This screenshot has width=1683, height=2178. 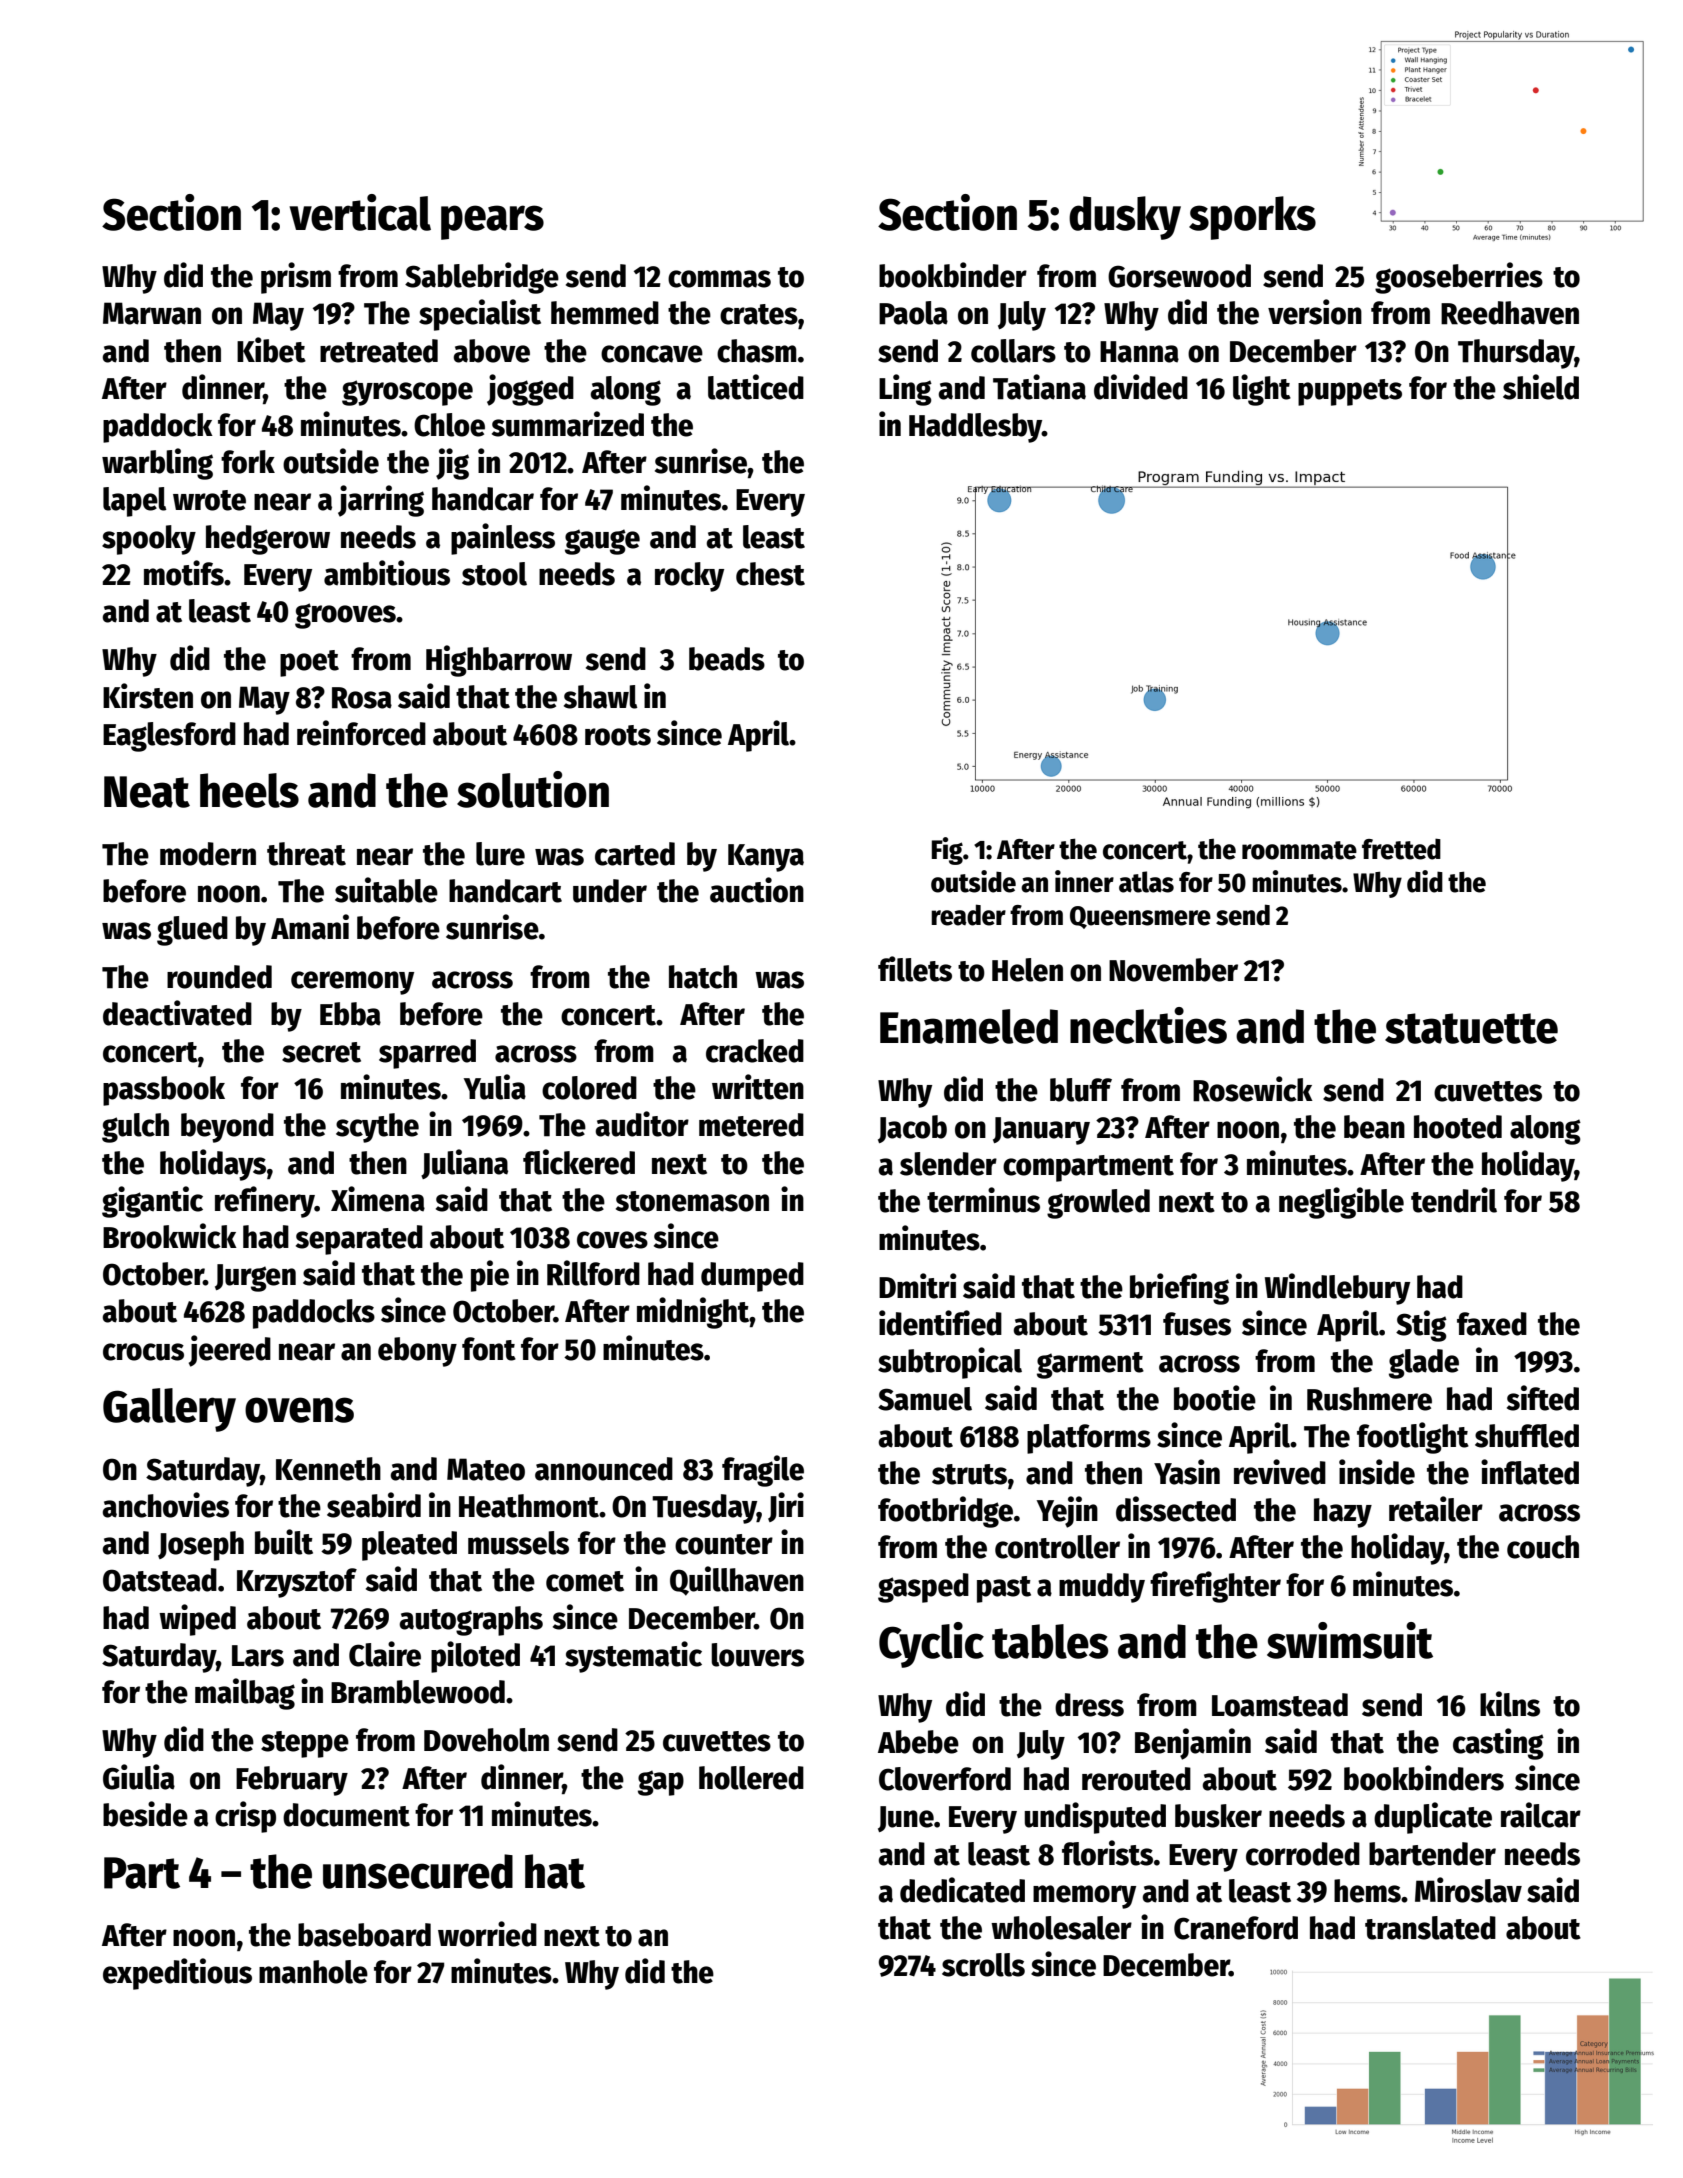 What do you see at coordinates (360, 212) in the screenshot?
I see `vertical` at bounding box center [360, 212].
